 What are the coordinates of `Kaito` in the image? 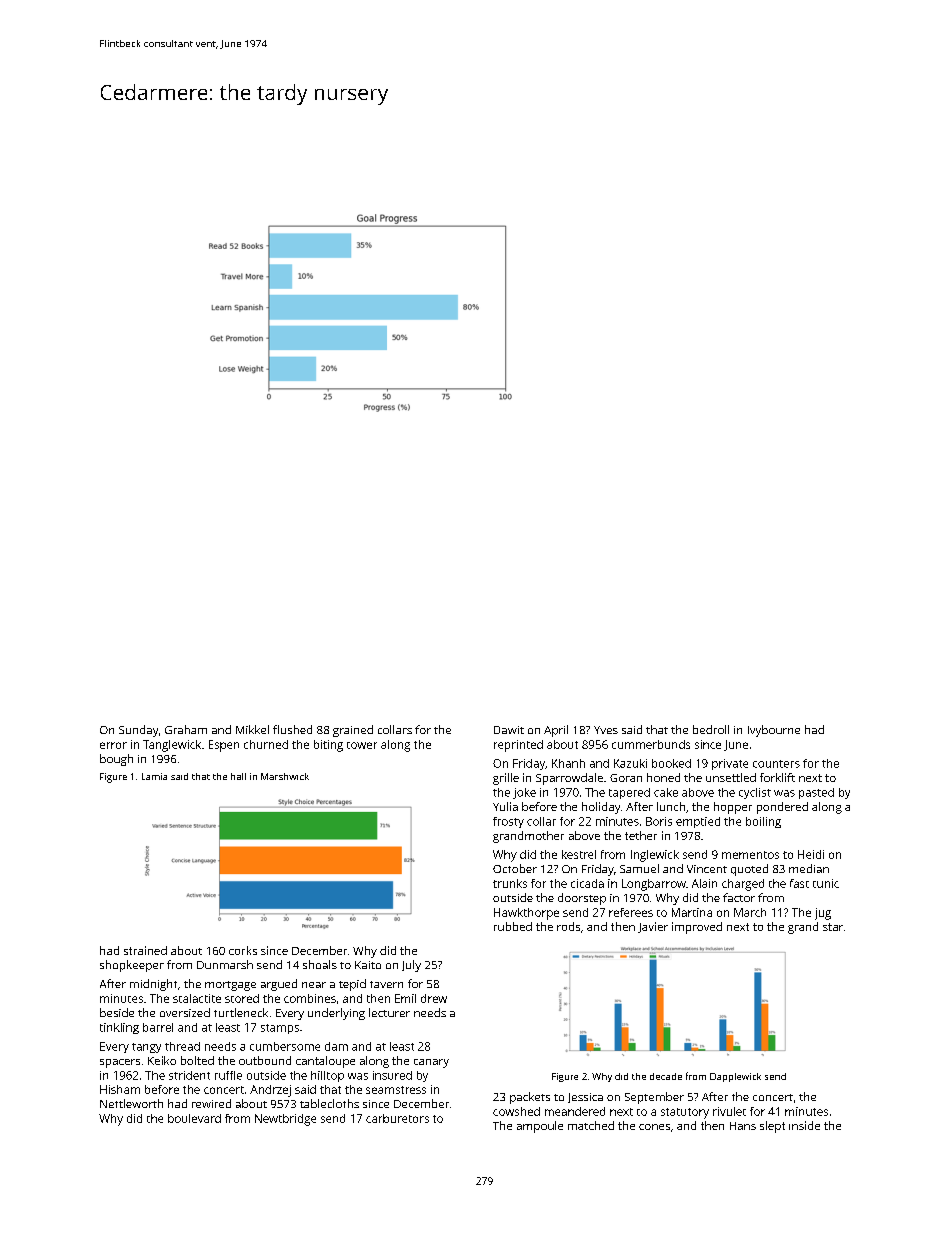 It's located at (368, 965).
